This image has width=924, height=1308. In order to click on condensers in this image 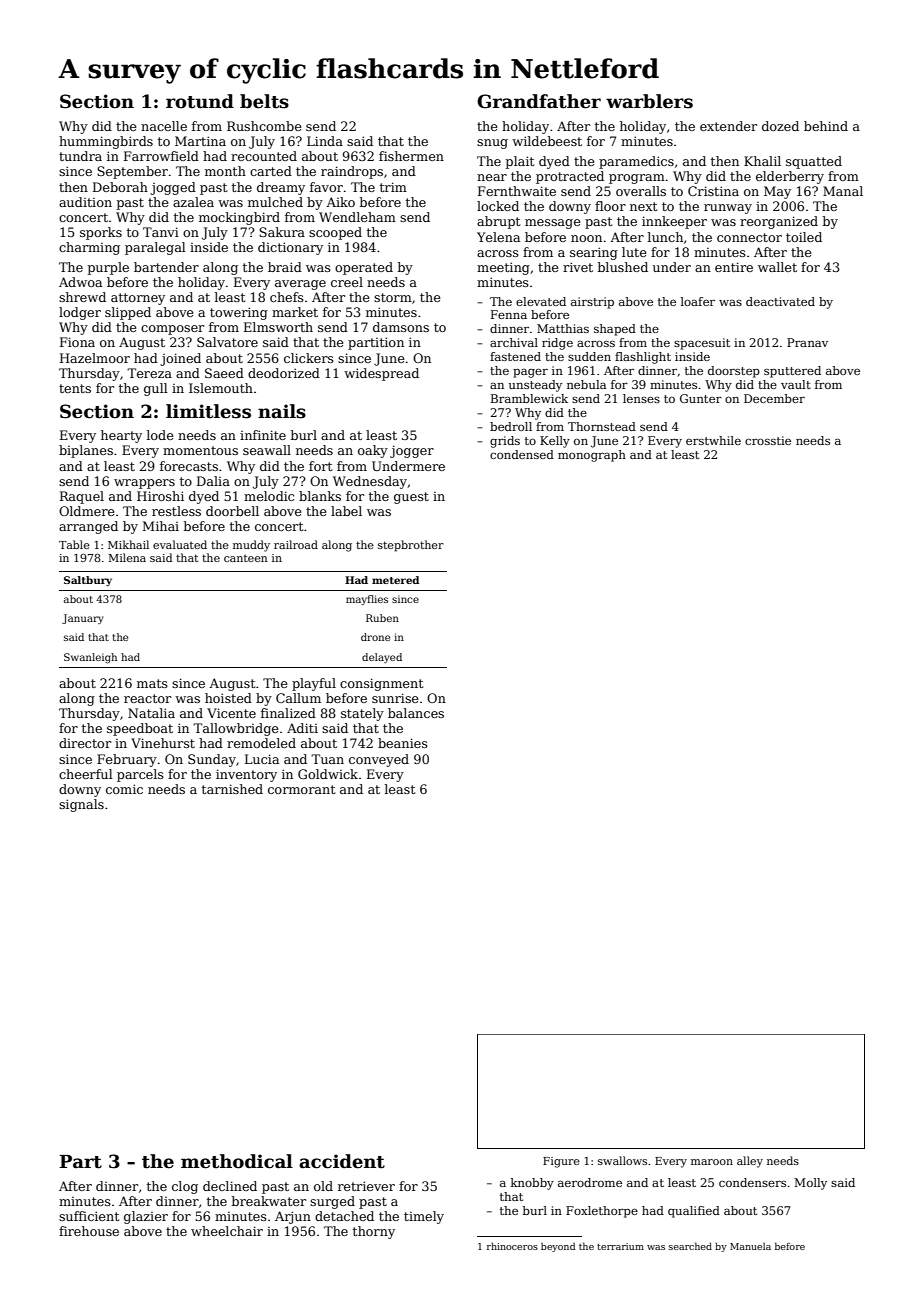, I will do `click(752, 1182)`.
